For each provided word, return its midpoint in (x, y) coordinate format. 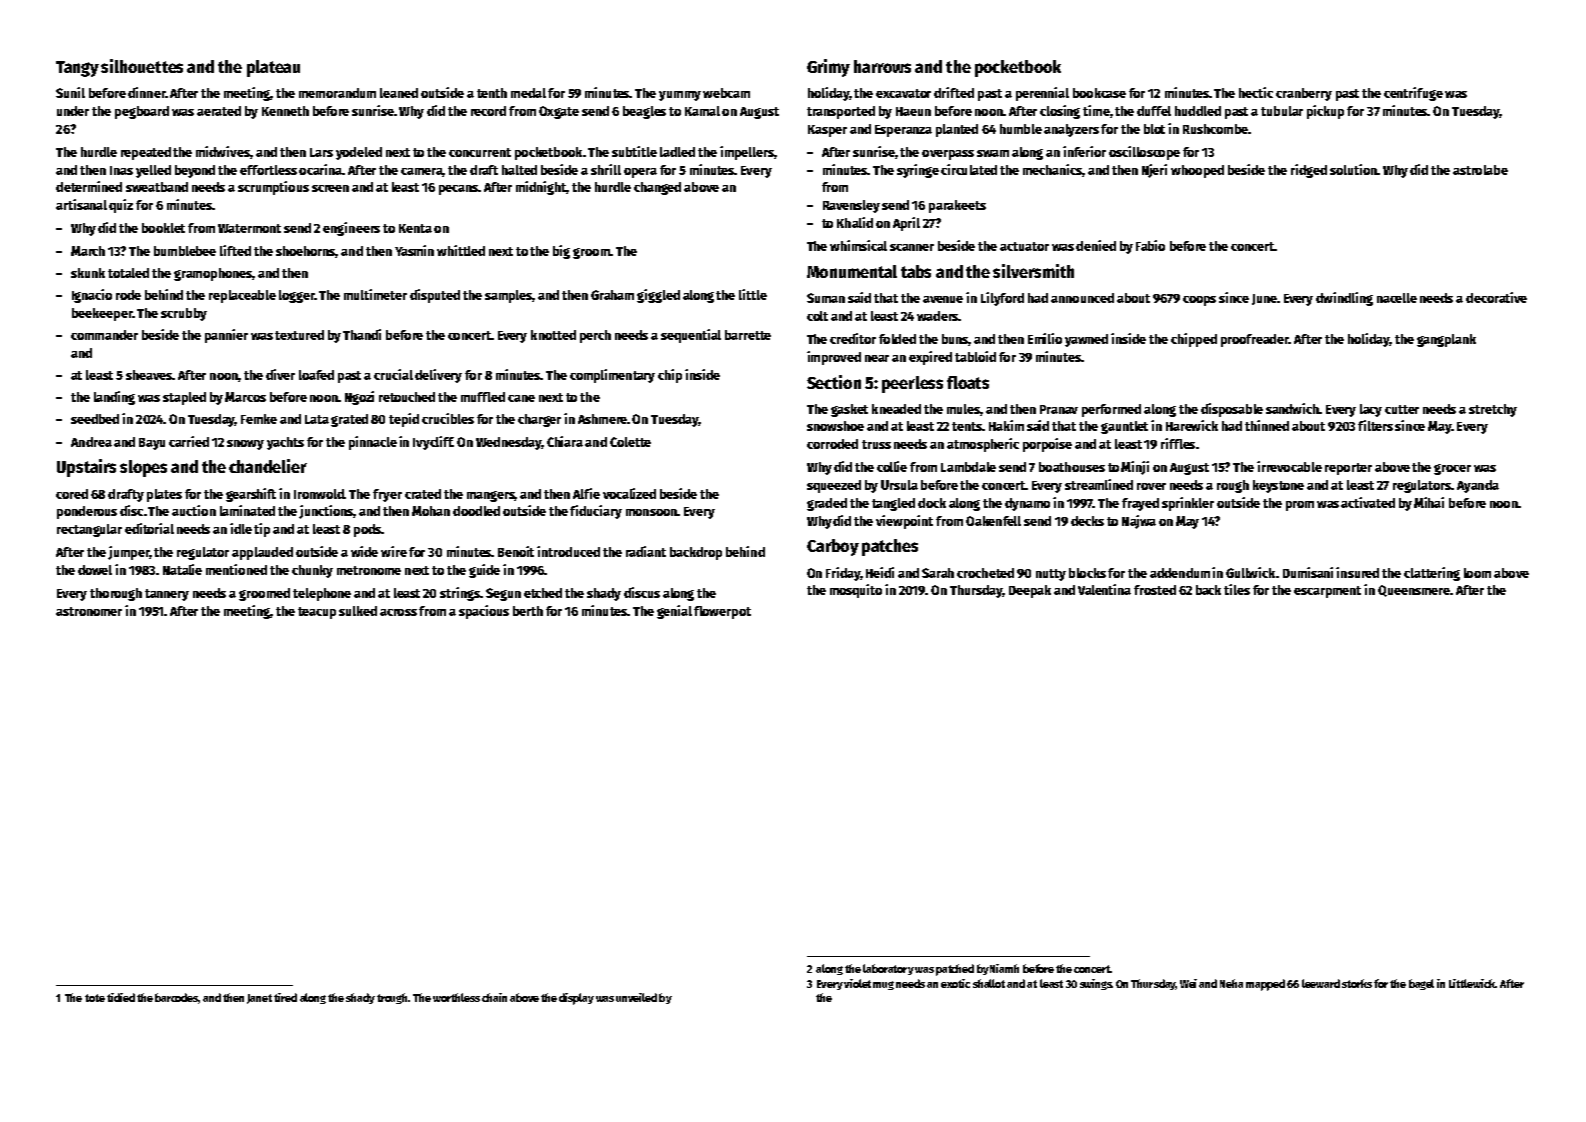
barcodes (177, 998)
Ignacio (92, 296)
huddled (1198, 111)
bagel (1421, 984)
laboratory (888, 969)
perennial (1042, 94)
